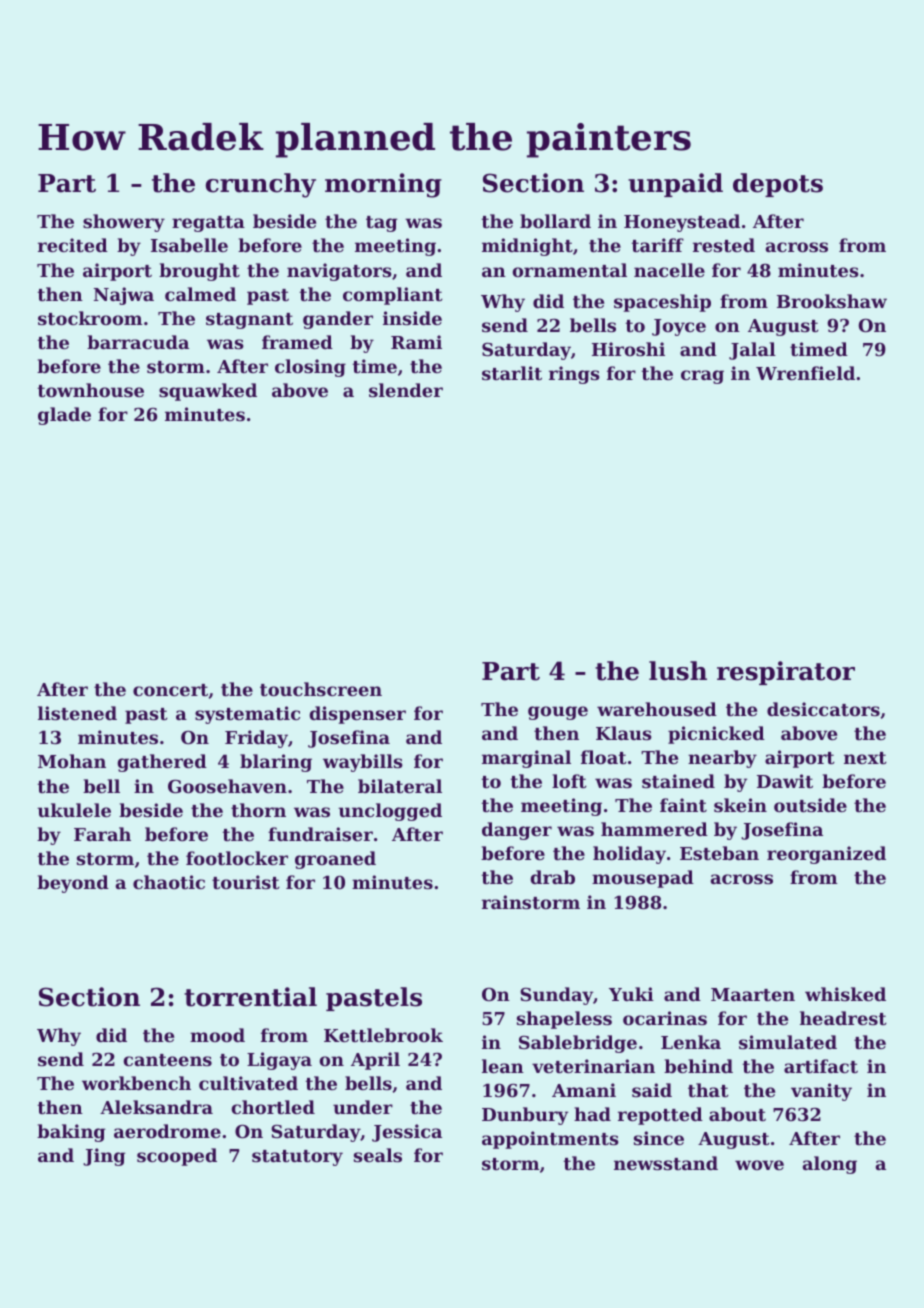 The height and width of the document is (1308, 924). What do you see at coordinates (90, 318) in the document?
I see `stockroom` at bounding box center [90, 318].
